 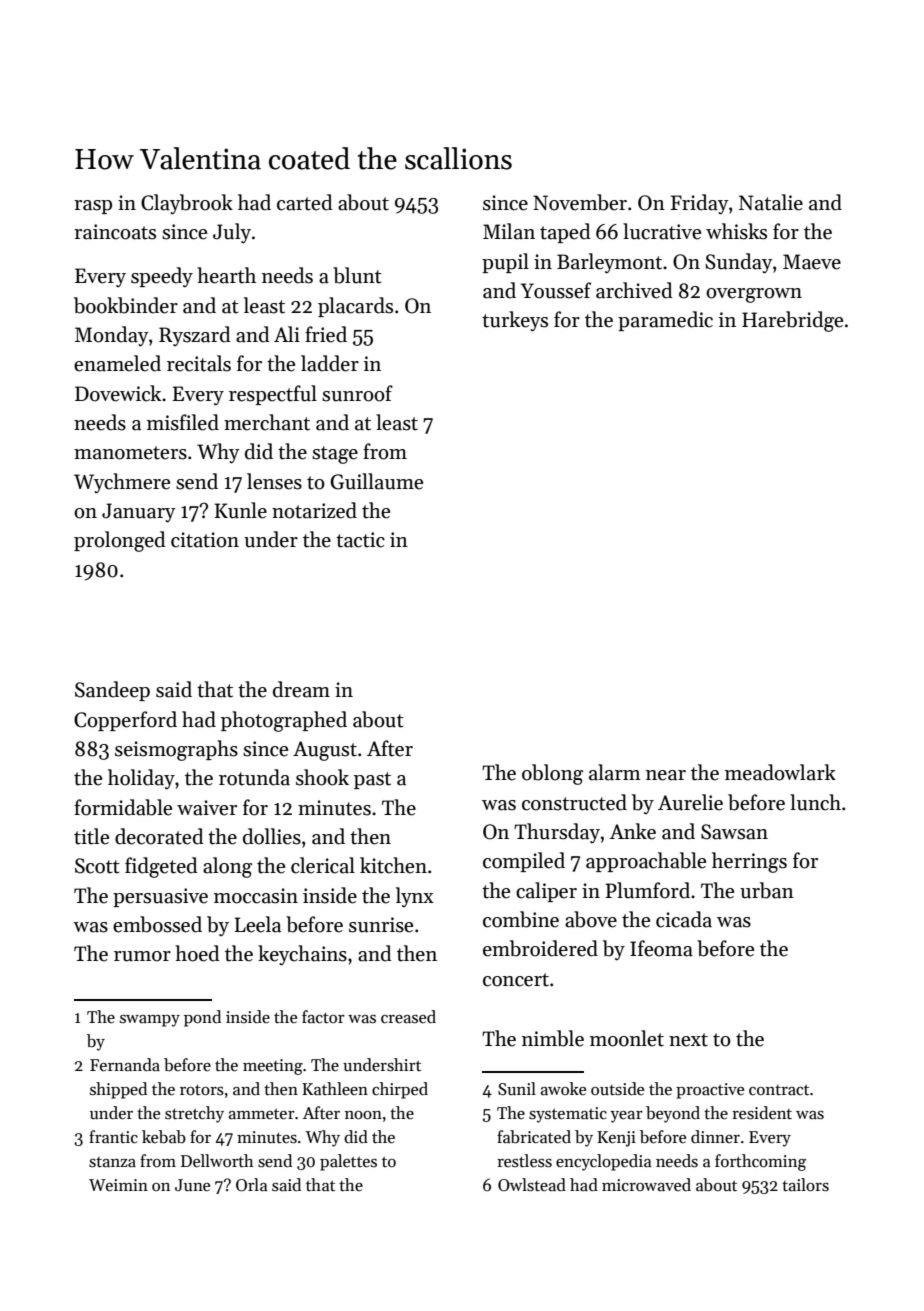 I want to click on paramedic, so click(x=665, y=321).
